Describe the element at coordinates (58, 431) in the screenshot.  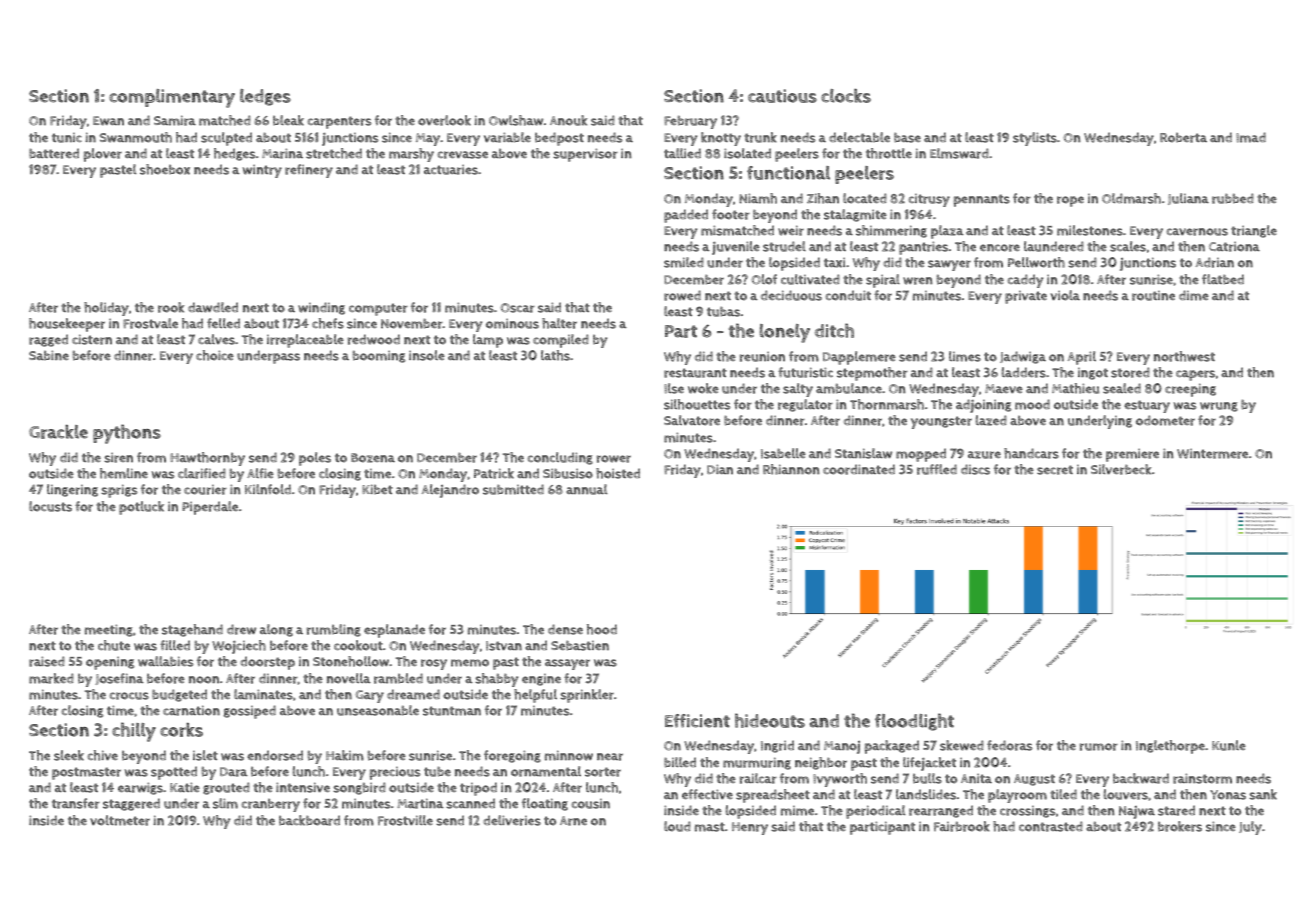
I see `Grackle` at that location.
